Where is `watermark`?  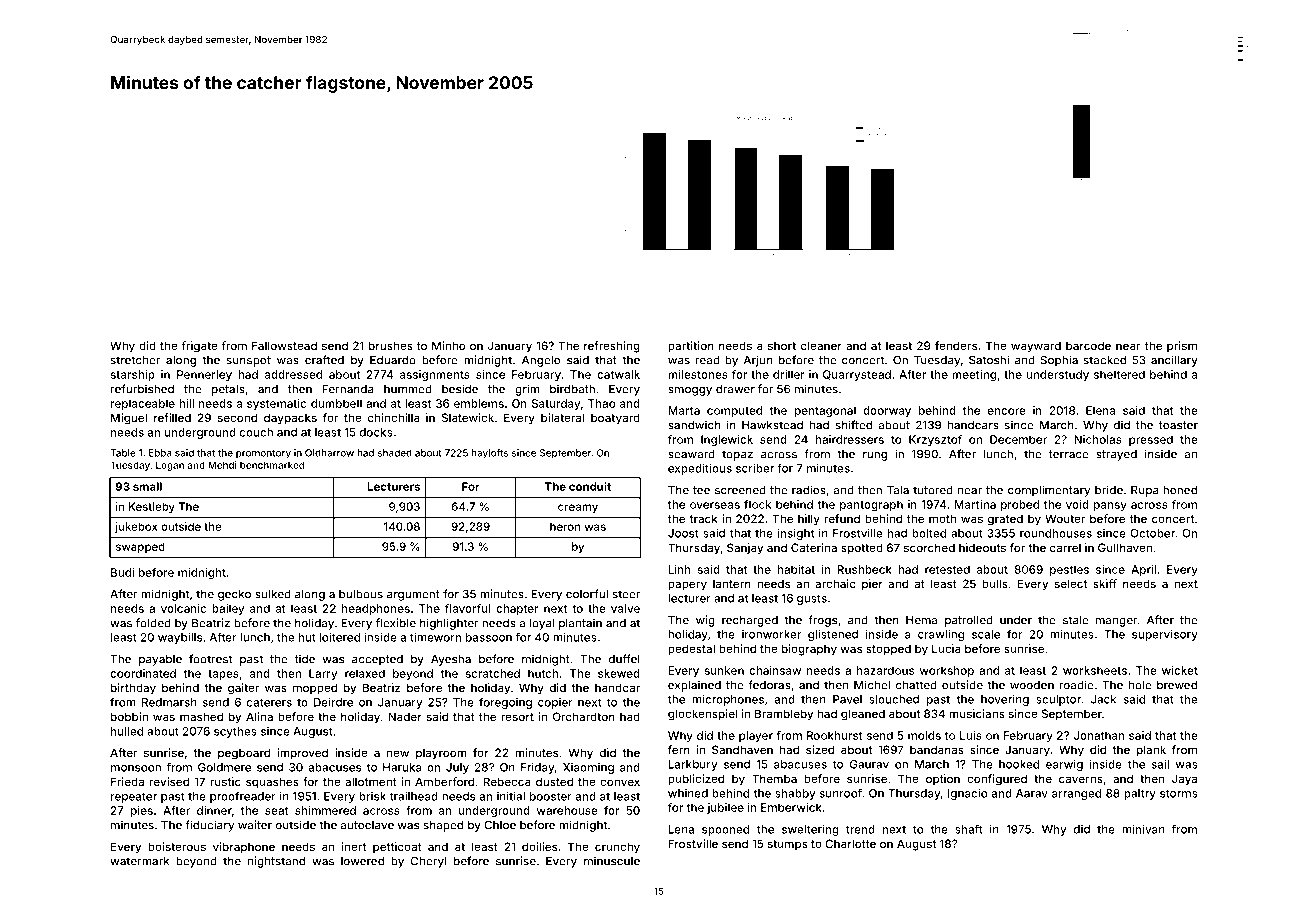 watermark is located at coordinates (139, 861).
